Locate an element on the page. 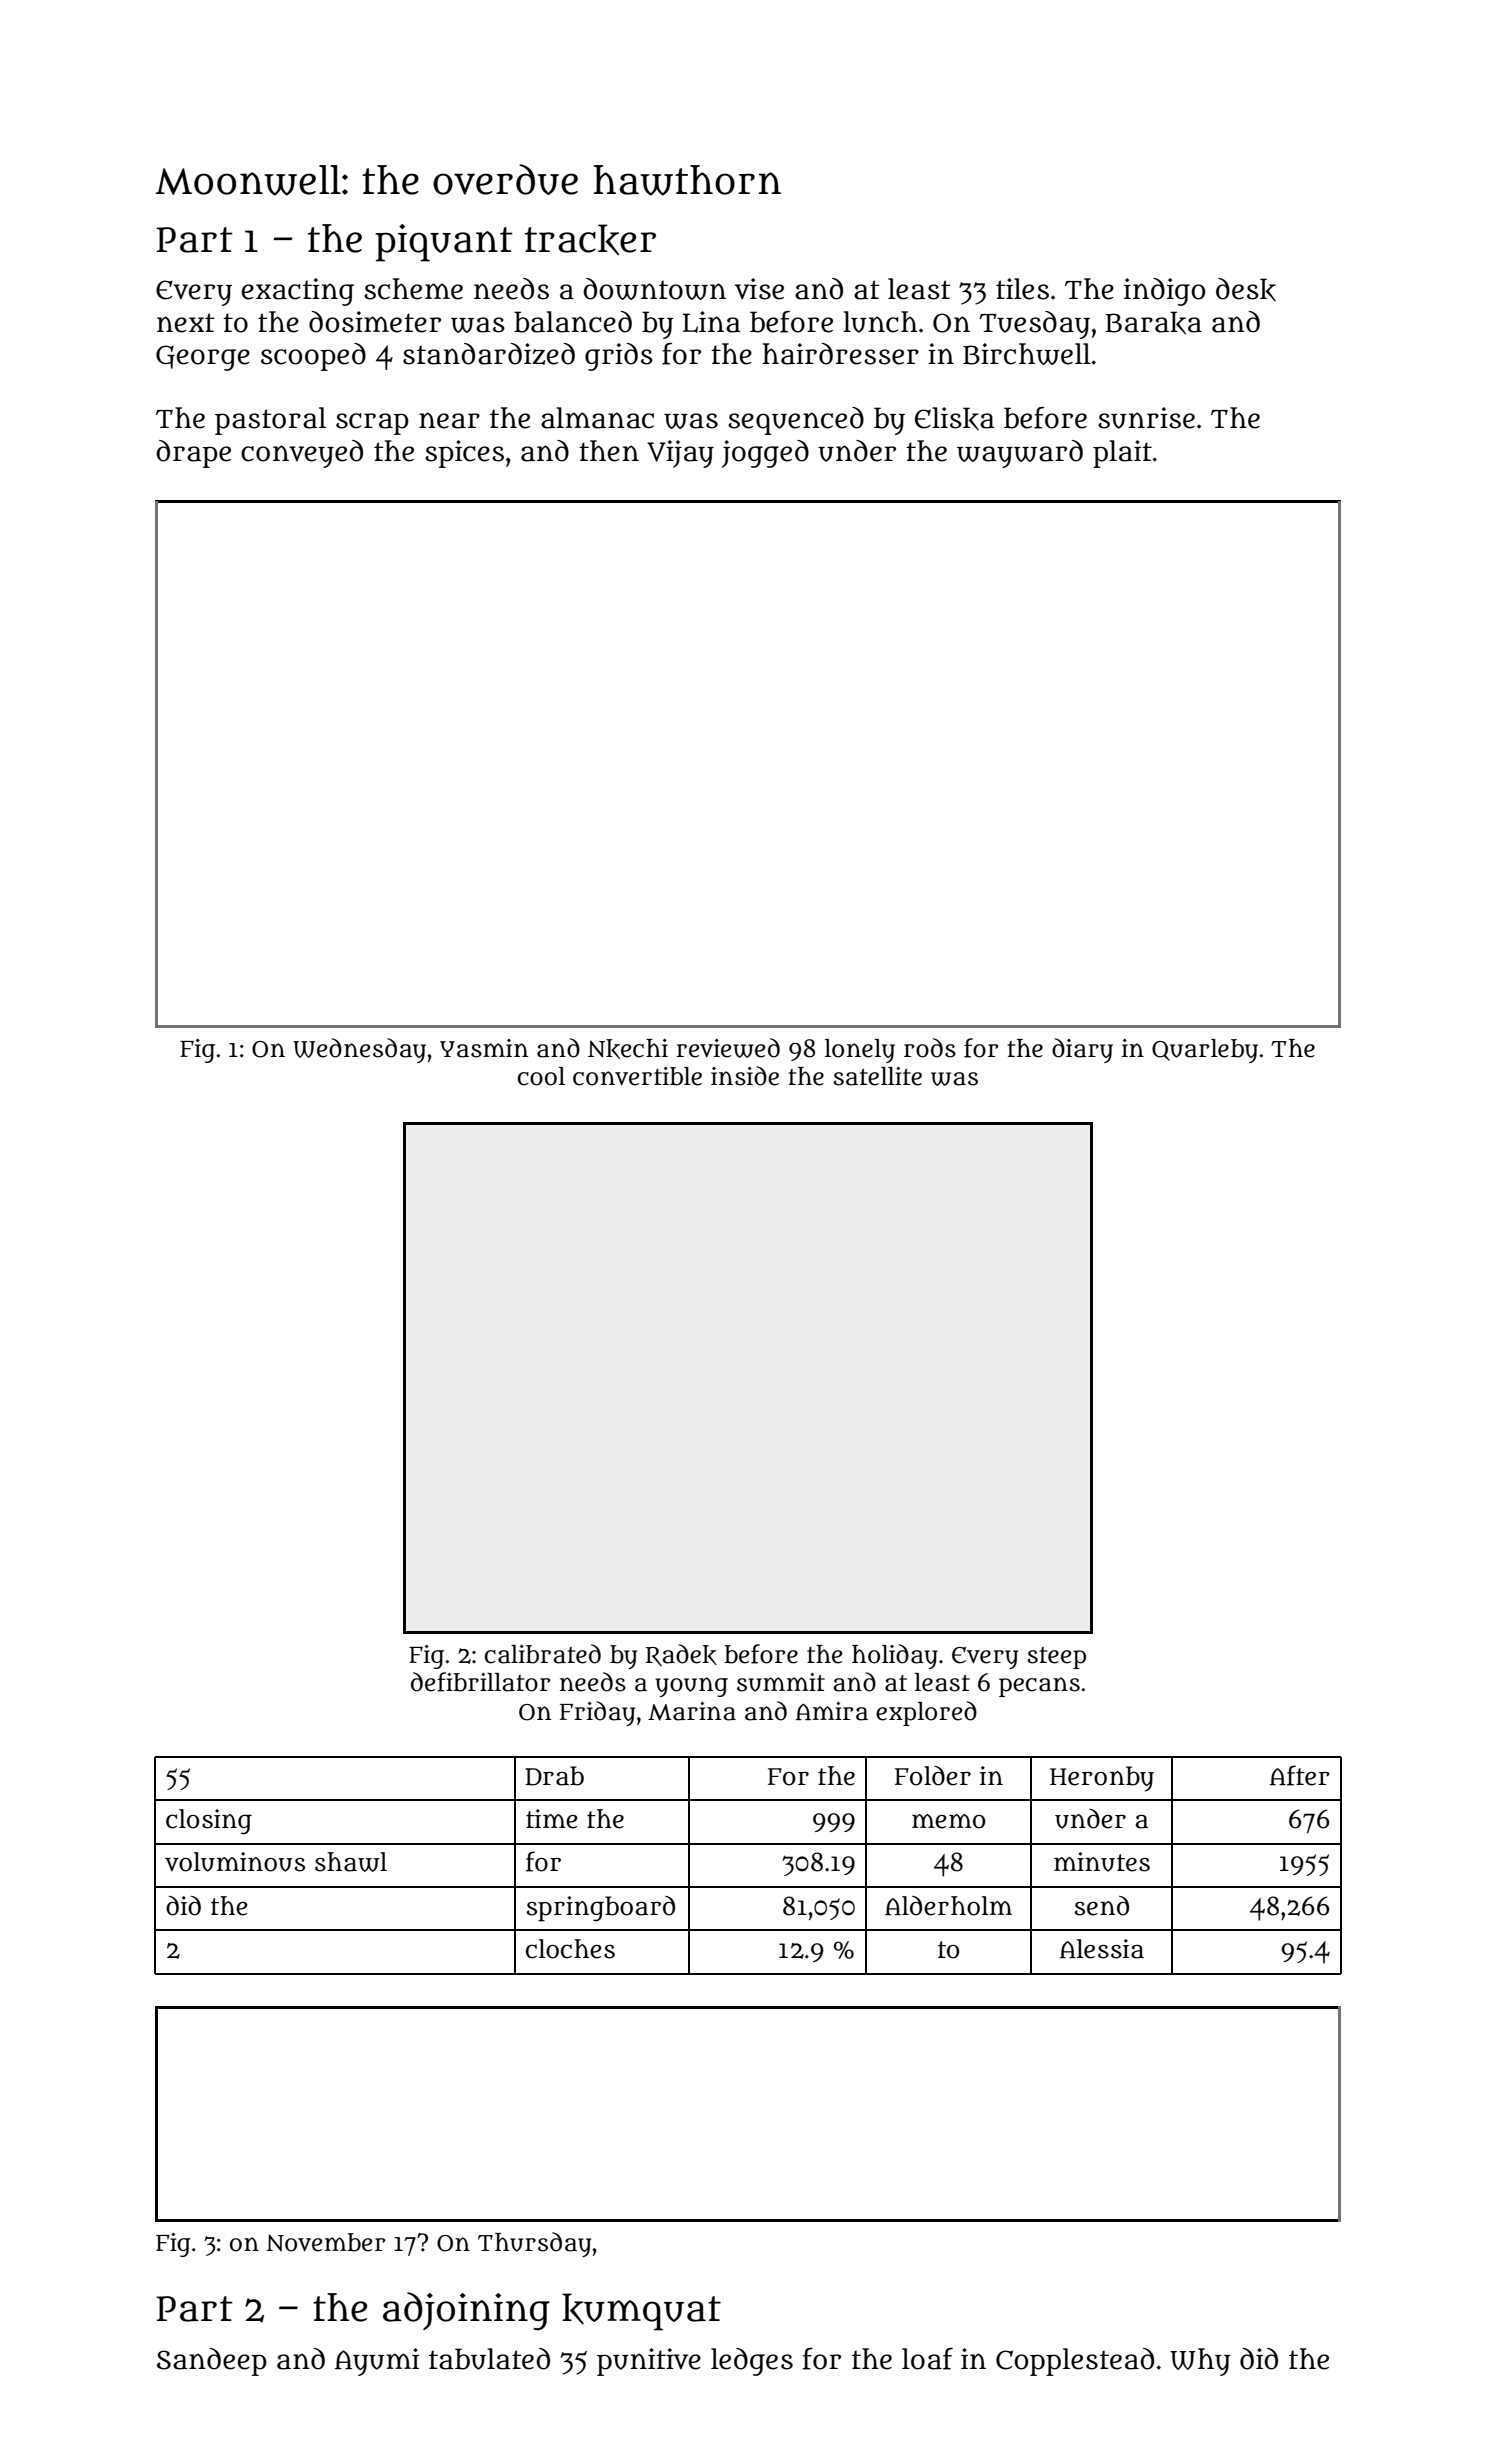 Image resolution: width=1496 pixels, height=2464 pixels. Quarleby is located at coordinates (1205, 1051).
